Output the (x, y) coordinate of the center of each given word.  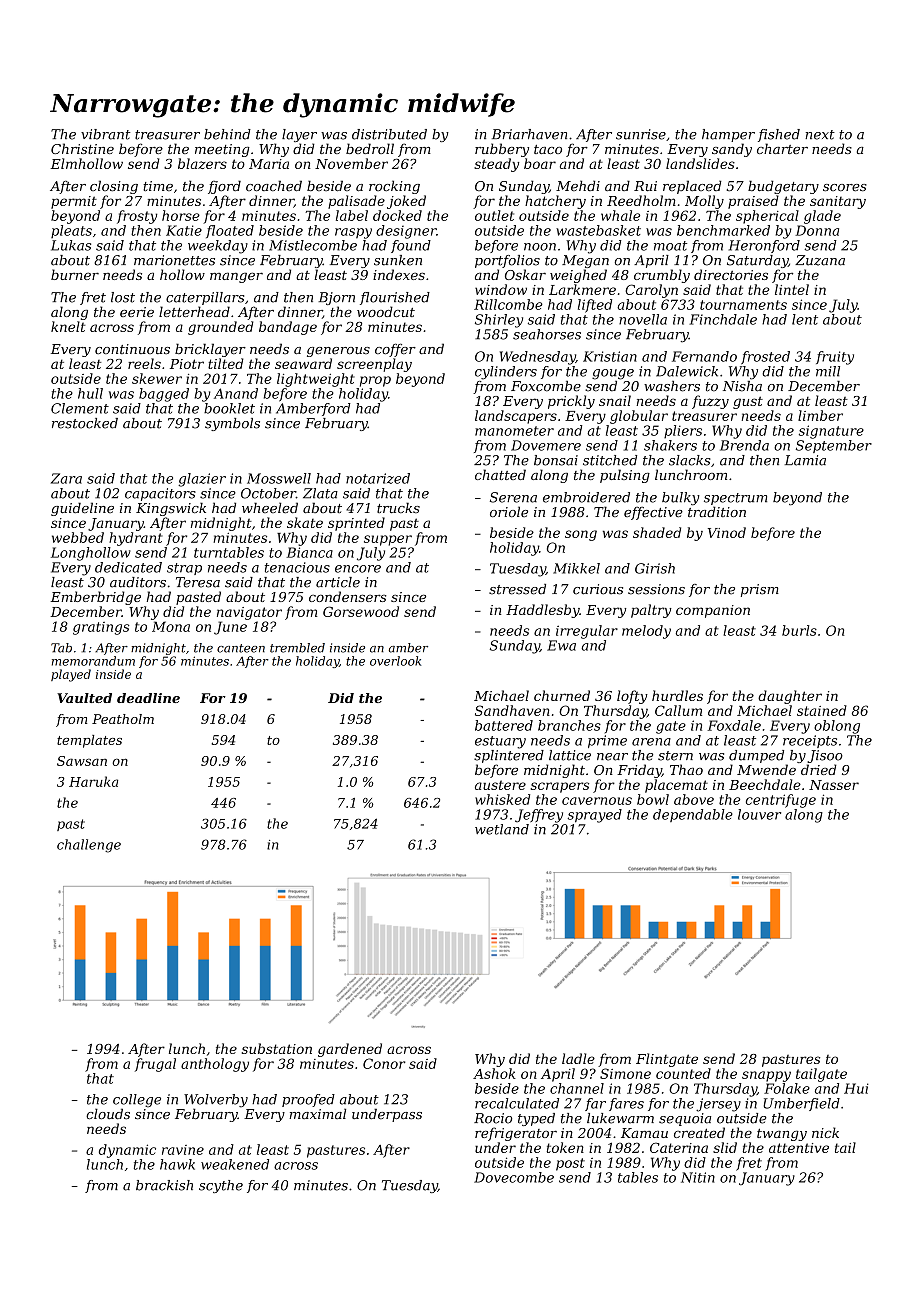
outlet (494, 215)
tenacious (297, 567)
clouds (108, 1114)
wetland (502, 829)
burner (75, 274)
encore (358, 569)
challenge (89, 846)
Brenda (744, 445)
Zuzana (820, 260)
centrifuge (781, 801)
